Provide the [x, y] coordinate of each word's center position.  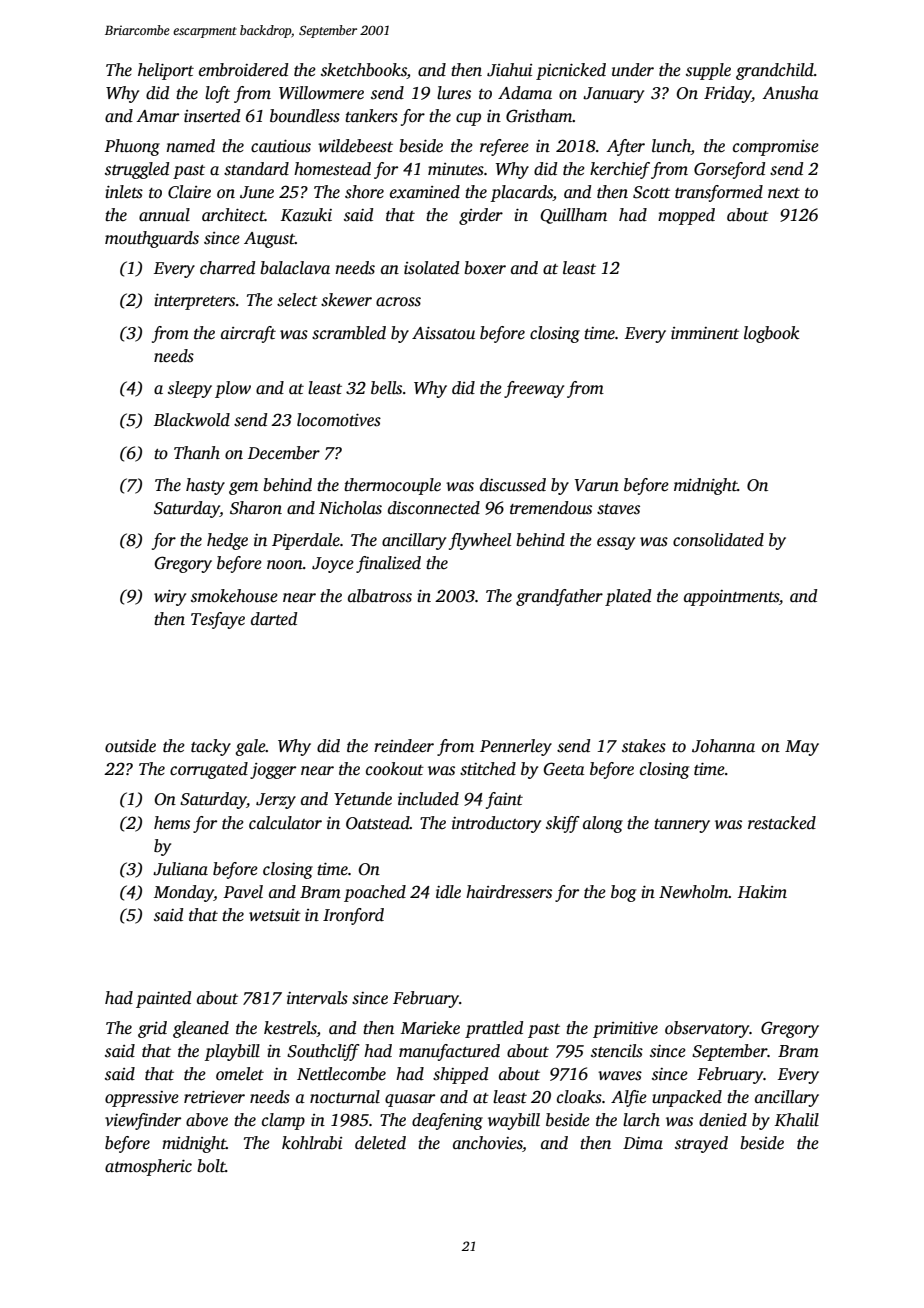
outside [130, 746]
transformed [719, 193]
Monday [184, 893]
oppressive [142, 1099]
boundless [305, 116]
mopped [686, 216]
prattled [494, 1029]
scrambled [349, 333]
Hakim [762, 892]
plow [233, 389]
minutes [456, 169]
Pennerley [516, 747]
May [802, 748]
